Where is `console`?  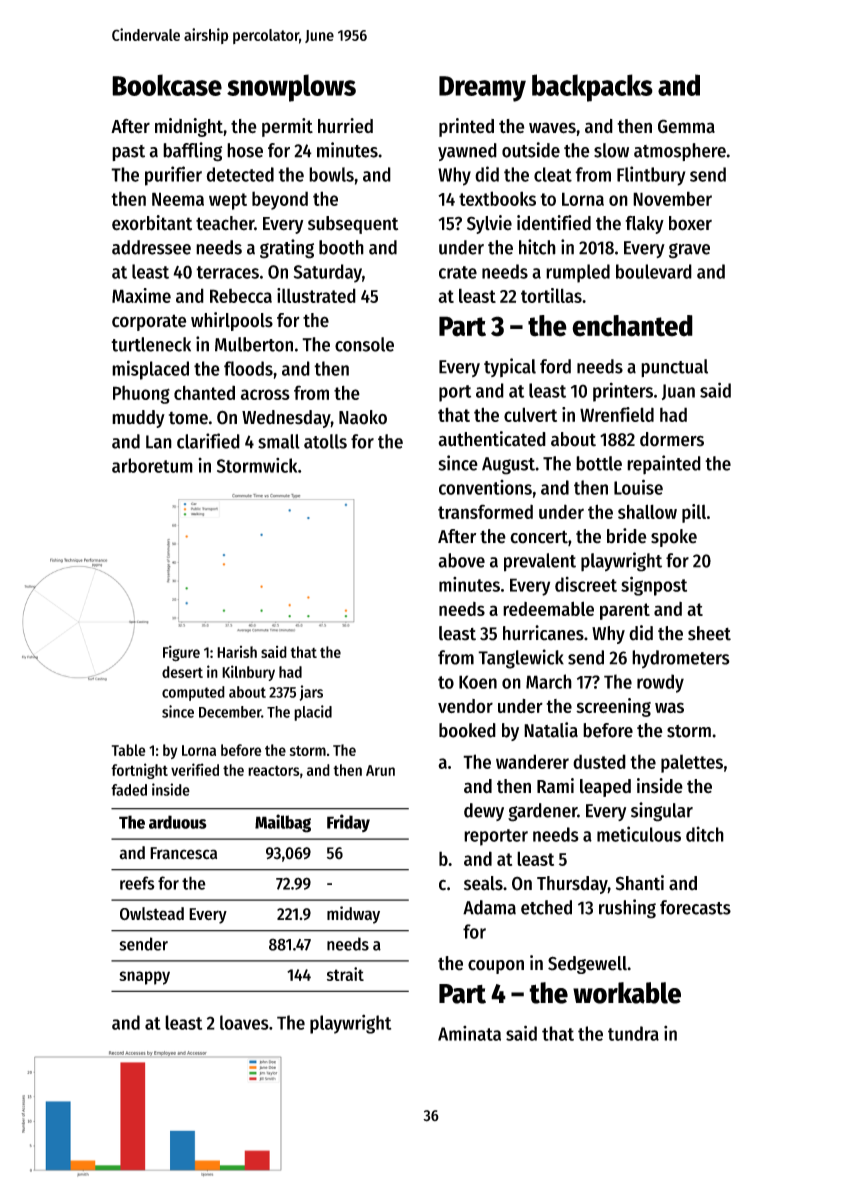
console is located at coordinates (364, 344).
